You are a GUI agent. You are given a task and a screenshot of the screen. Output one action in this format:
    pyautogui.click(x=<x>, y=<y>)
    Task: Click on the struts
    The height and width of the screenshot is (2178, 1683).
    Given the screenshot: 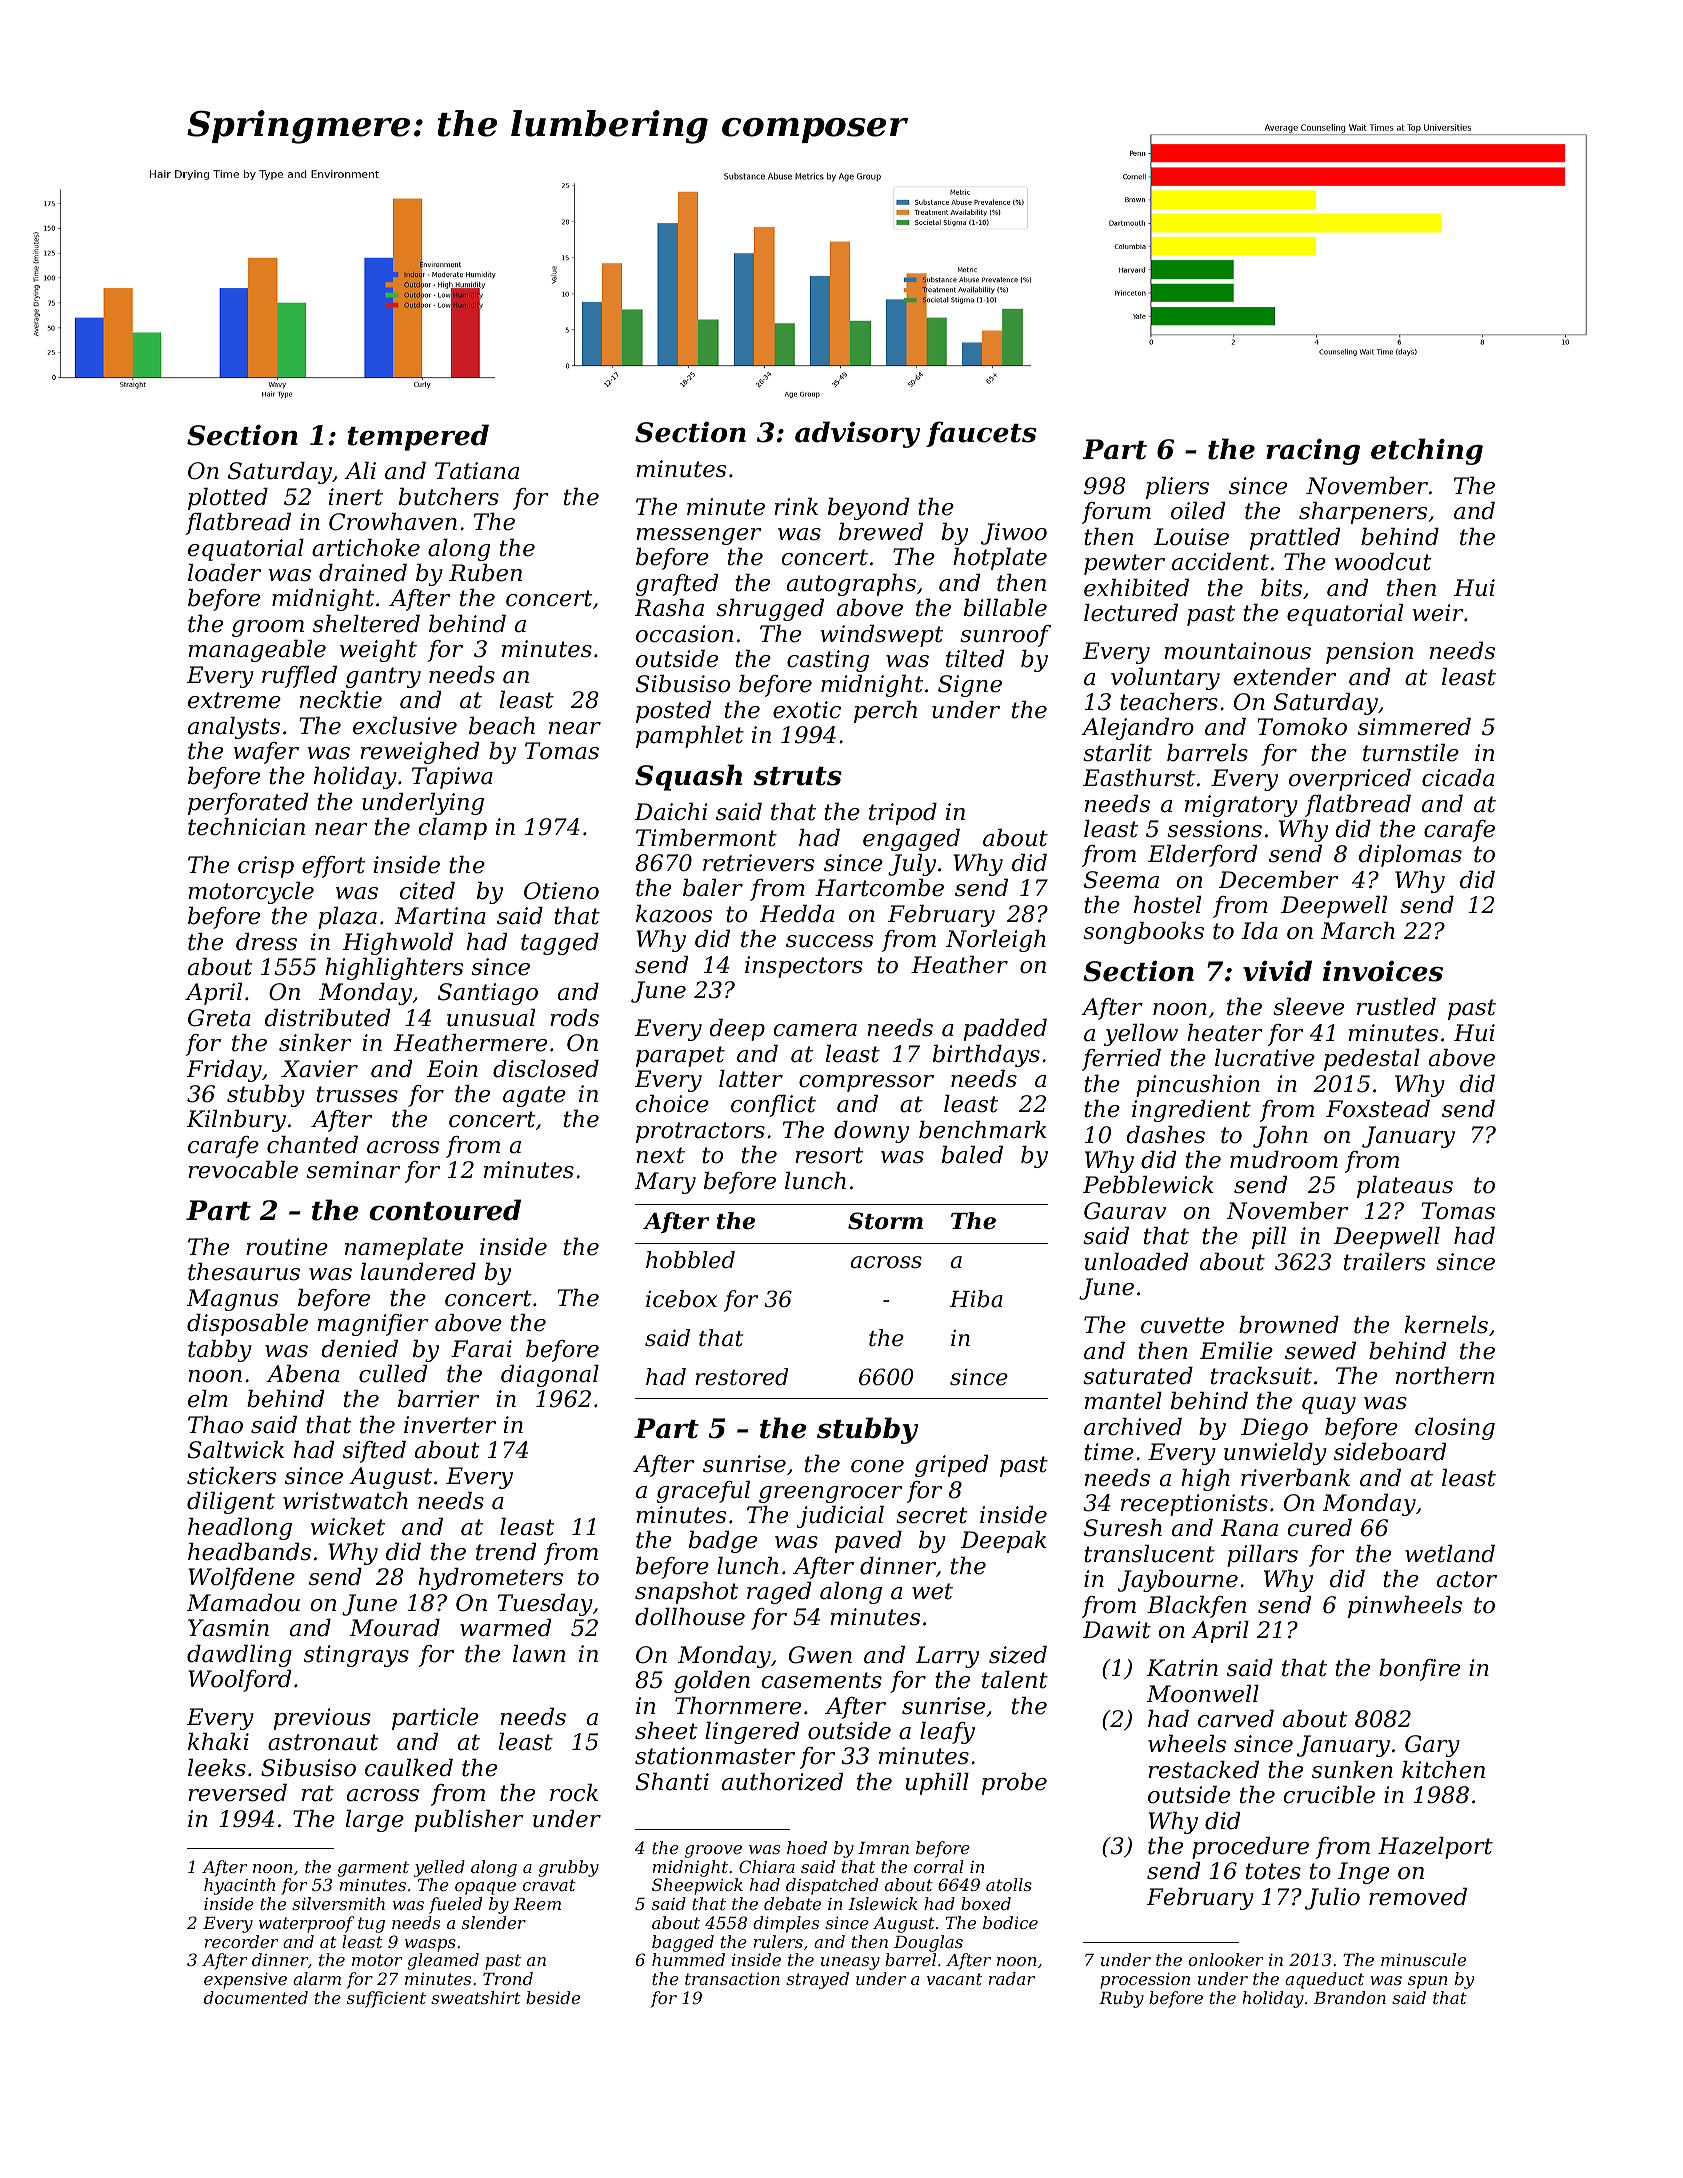 What is the action you would take?
    pyautogui.click(x=798, y=776)
